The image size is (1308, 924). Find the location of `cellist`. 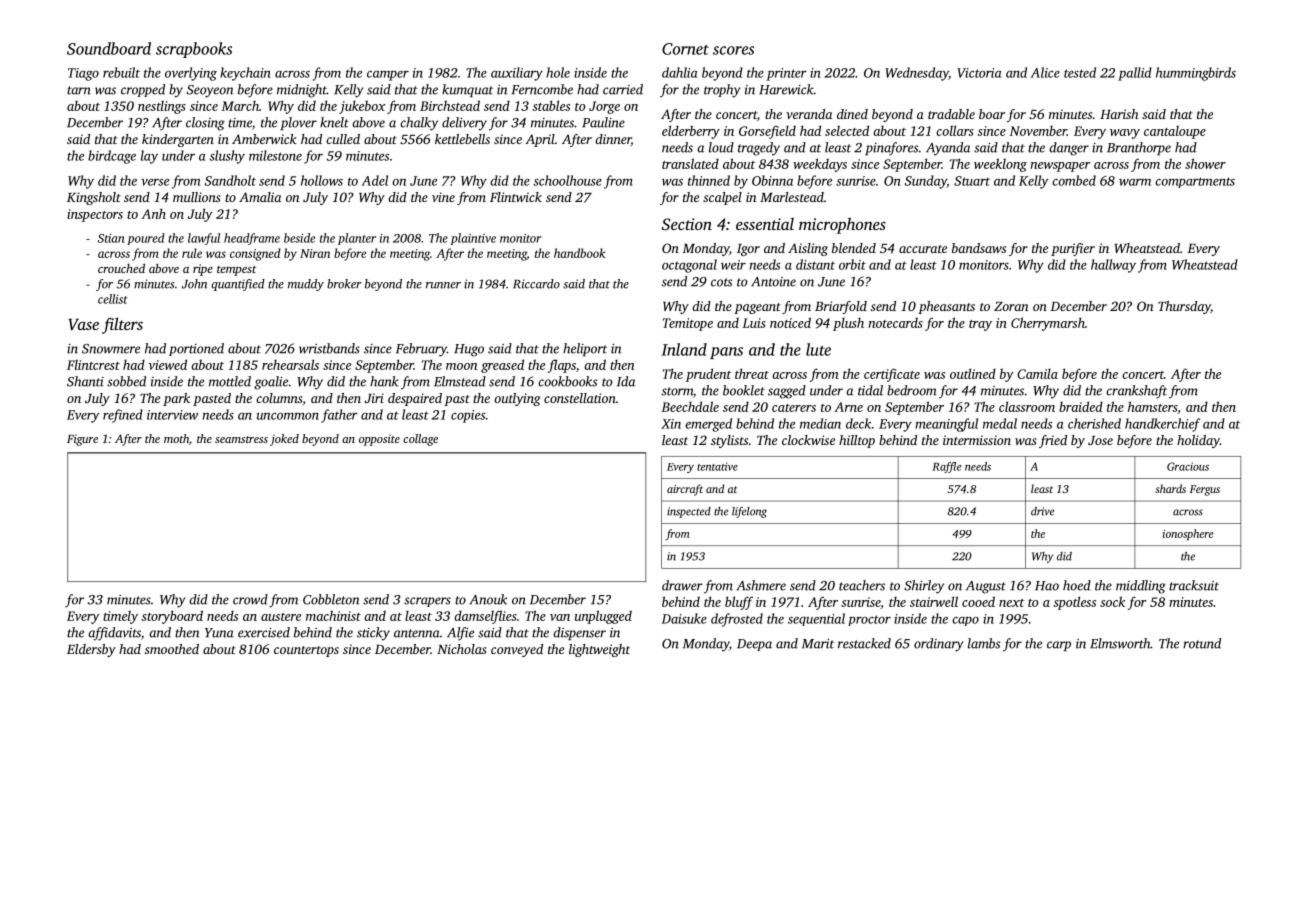

cellist is located at coordinates (112, 299).
